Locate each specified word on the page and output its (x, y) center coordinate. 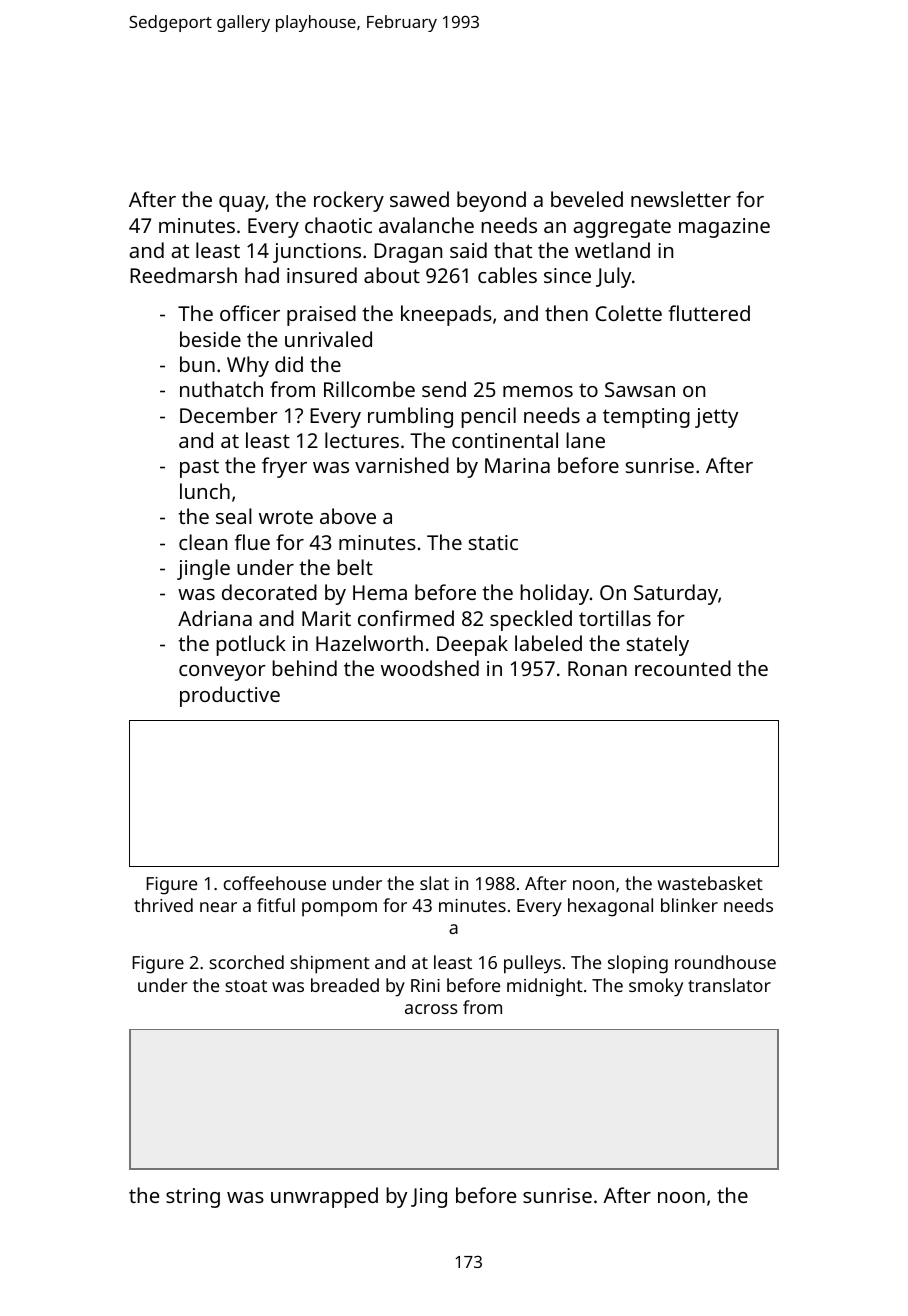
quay (242, 204)
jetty (716, 418)
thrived (163, 905)
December (229, 415)
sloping (638, 964)
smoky (656, 987)
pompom (339, 909)
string (193, 1198)
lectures (362, 440)
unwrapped (324, 1197)
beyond (491, 201)
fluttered (709, 313)
